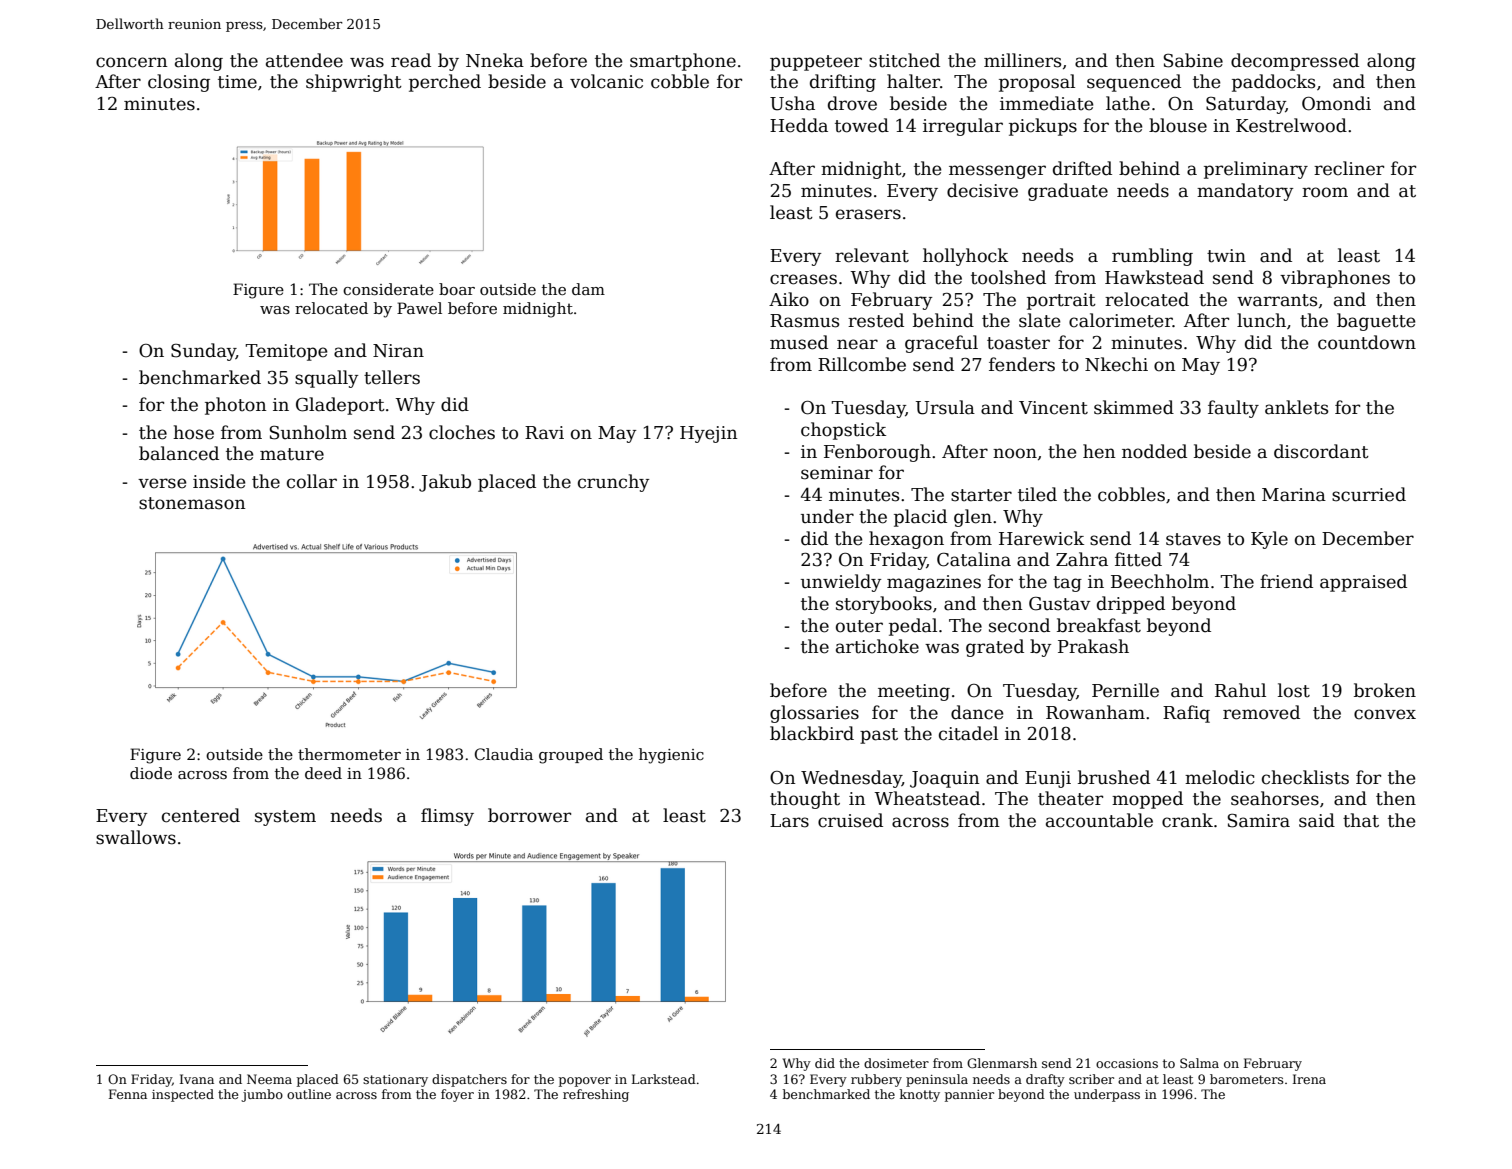 Image resolution: width=1512 pixels, height=1169 pixels. Describe the element at coordinates (1193, 60) in the screenshot. I see `Sabine` at that location.
